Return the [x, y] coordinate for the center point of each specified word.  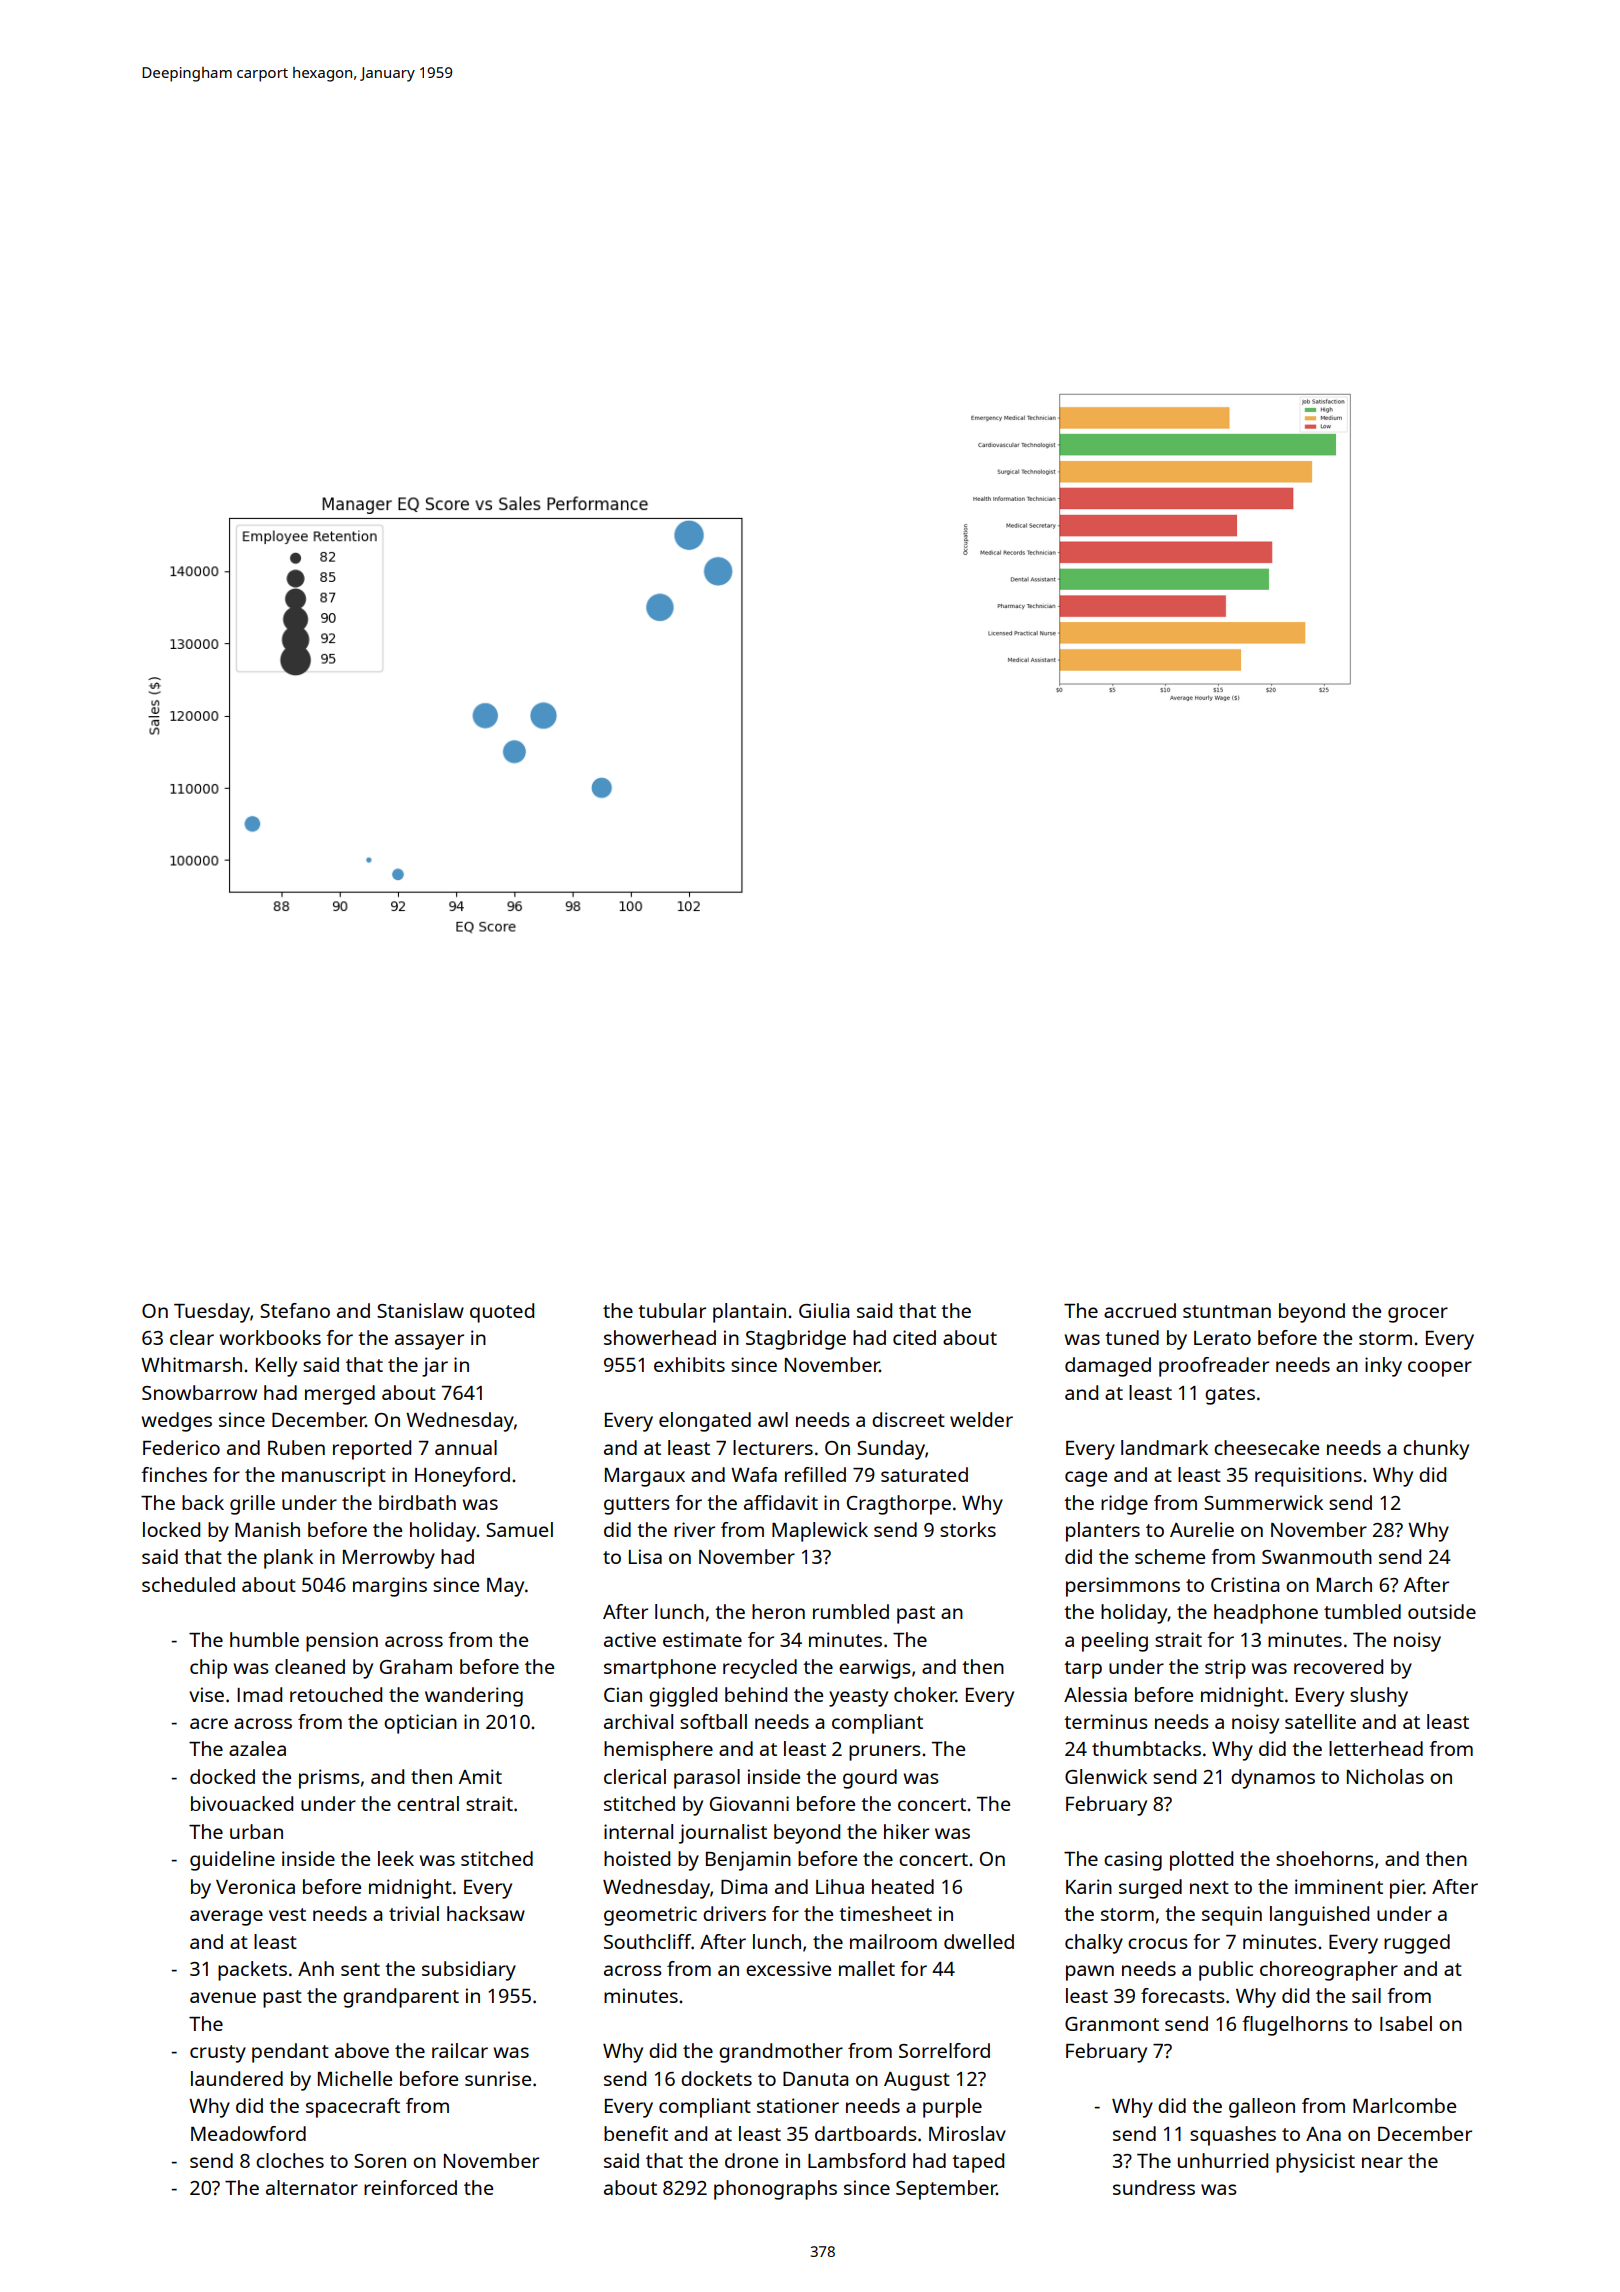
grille [252, 1505]
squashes [1233, 2136]
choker [925, 1694]
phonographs [775, 2190]
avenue [223, 1997]
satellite [1320, 1721]
